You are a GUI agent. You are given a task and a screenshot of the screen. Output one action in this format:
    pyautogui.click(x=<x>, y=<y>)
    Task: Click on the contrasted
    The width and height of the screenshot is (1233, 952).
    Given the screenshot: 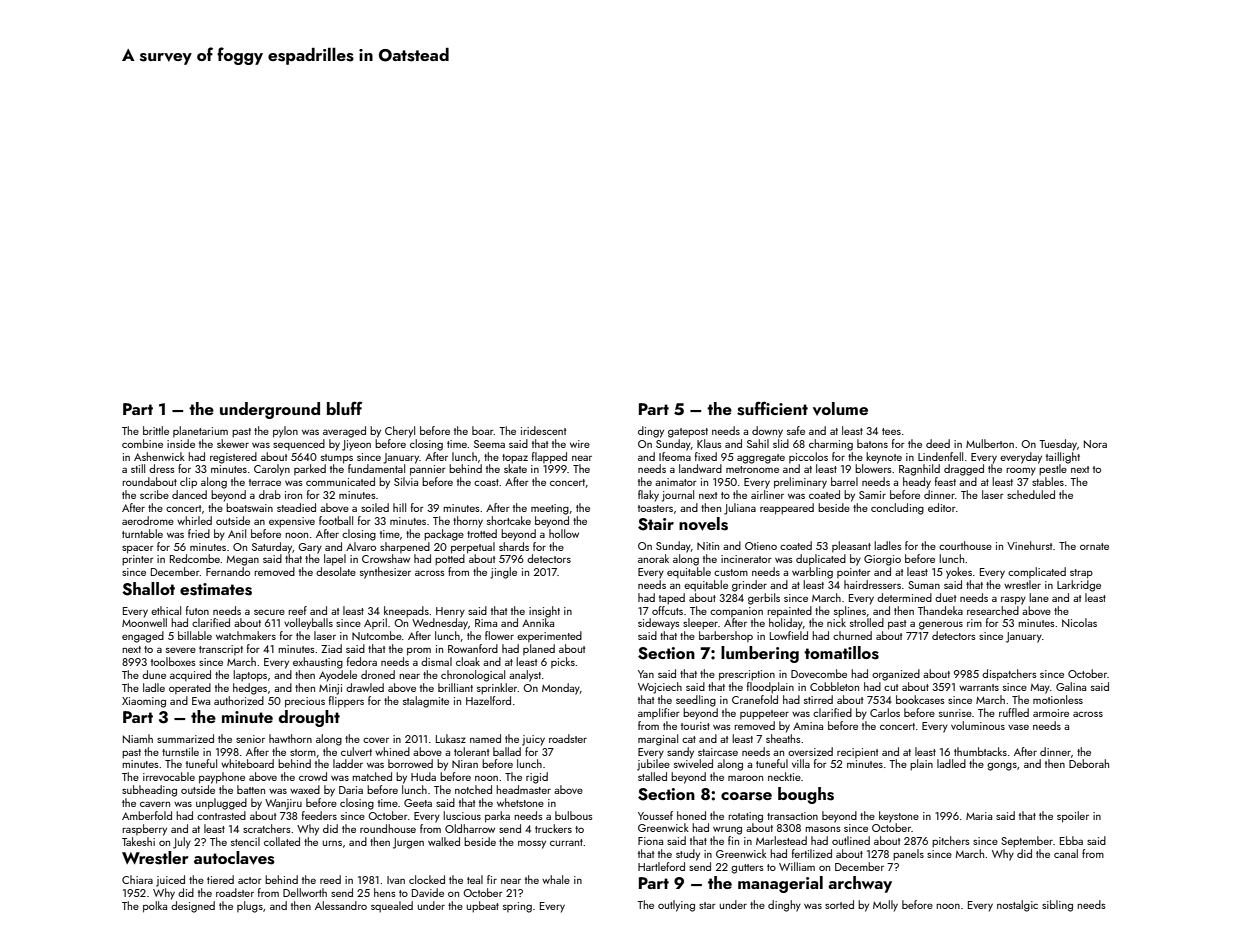 What is the action you would take?
    pyautogui.click(x=221, y=815)
